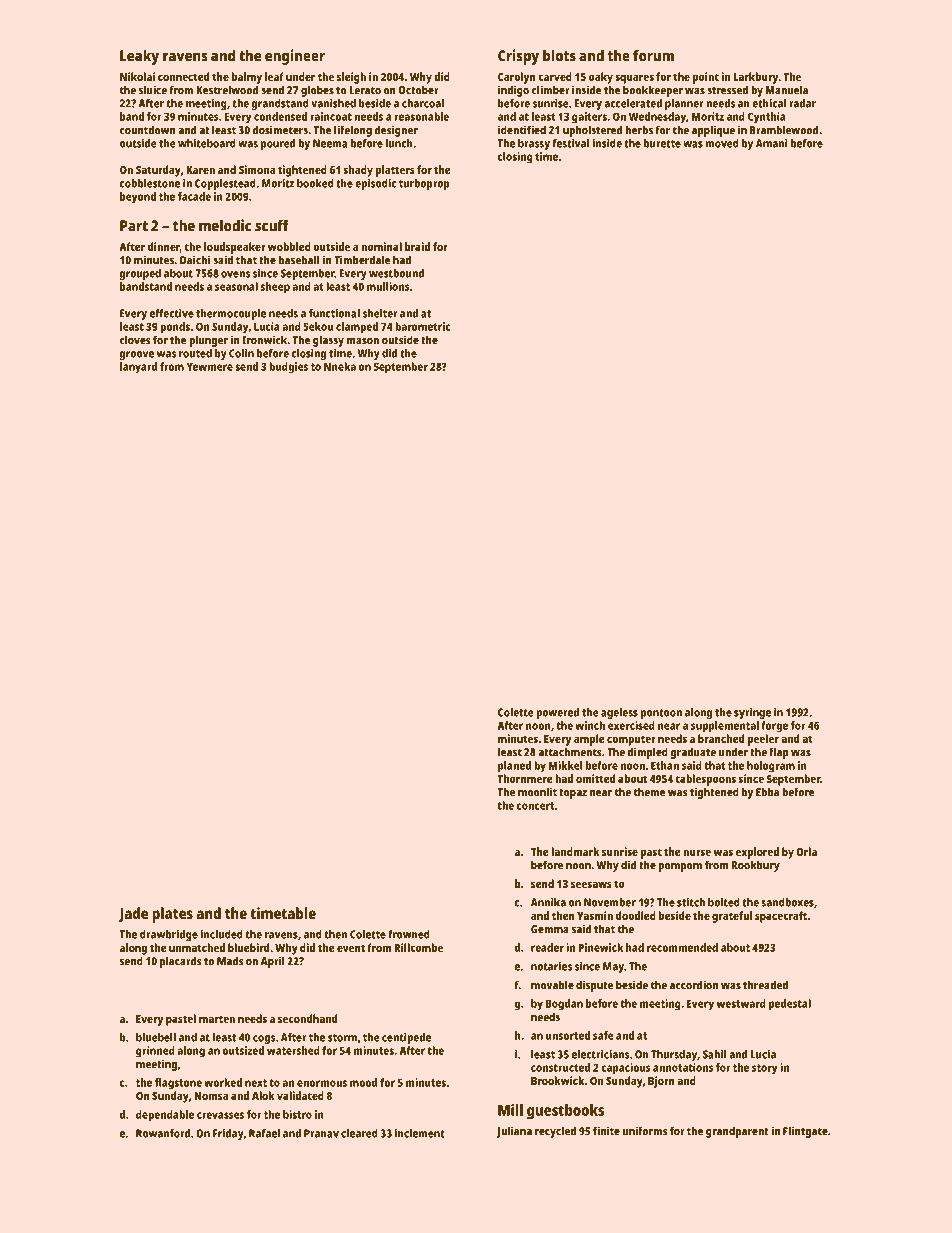  I want to click on Rafael, so click(264, 1133).
